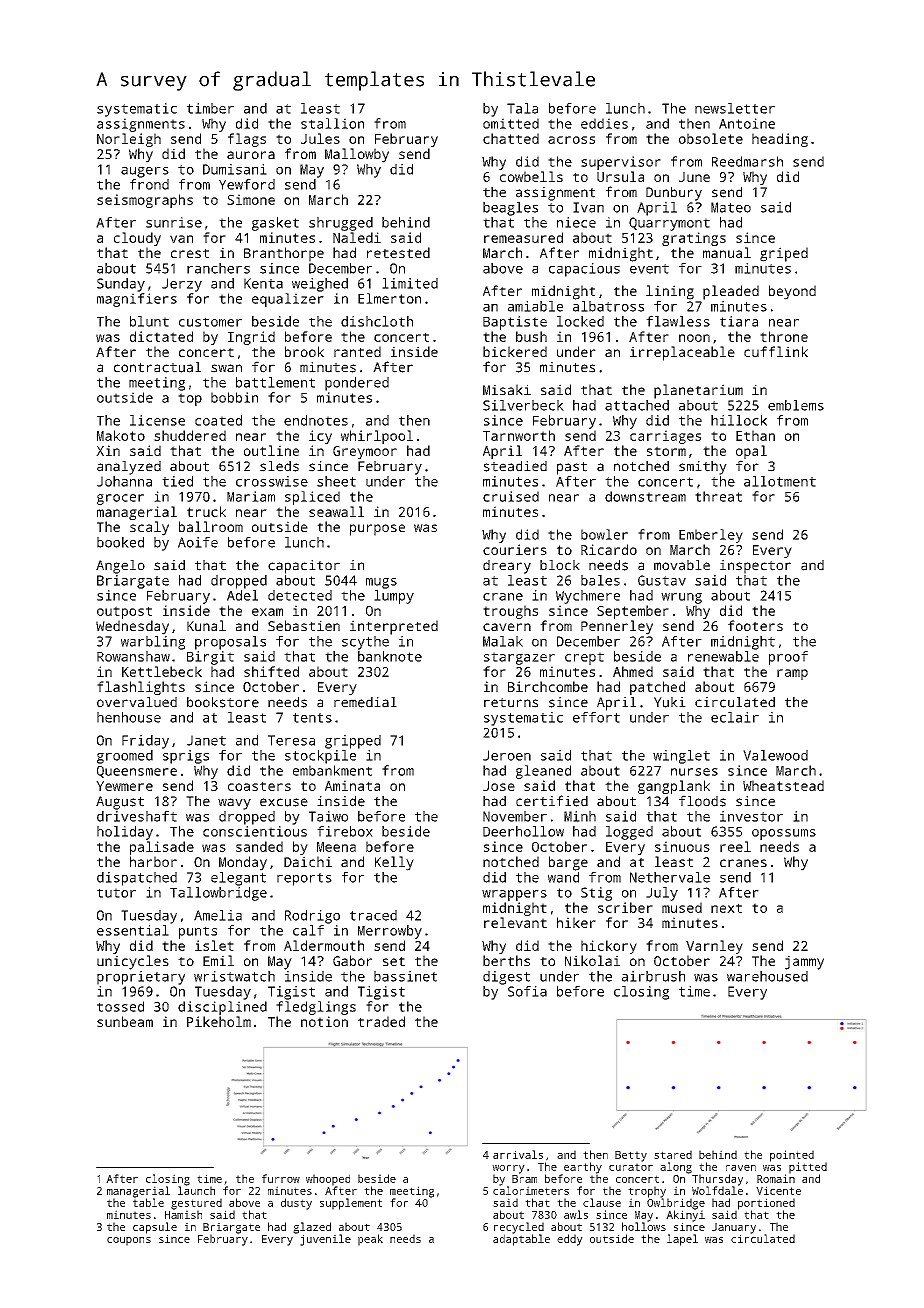 The height and width of the screenshot is (1308, 924). What do you see at coordinates (316, 1008) in the screenshot?
I see `fledglings` at bounding box center [316, 1008].
